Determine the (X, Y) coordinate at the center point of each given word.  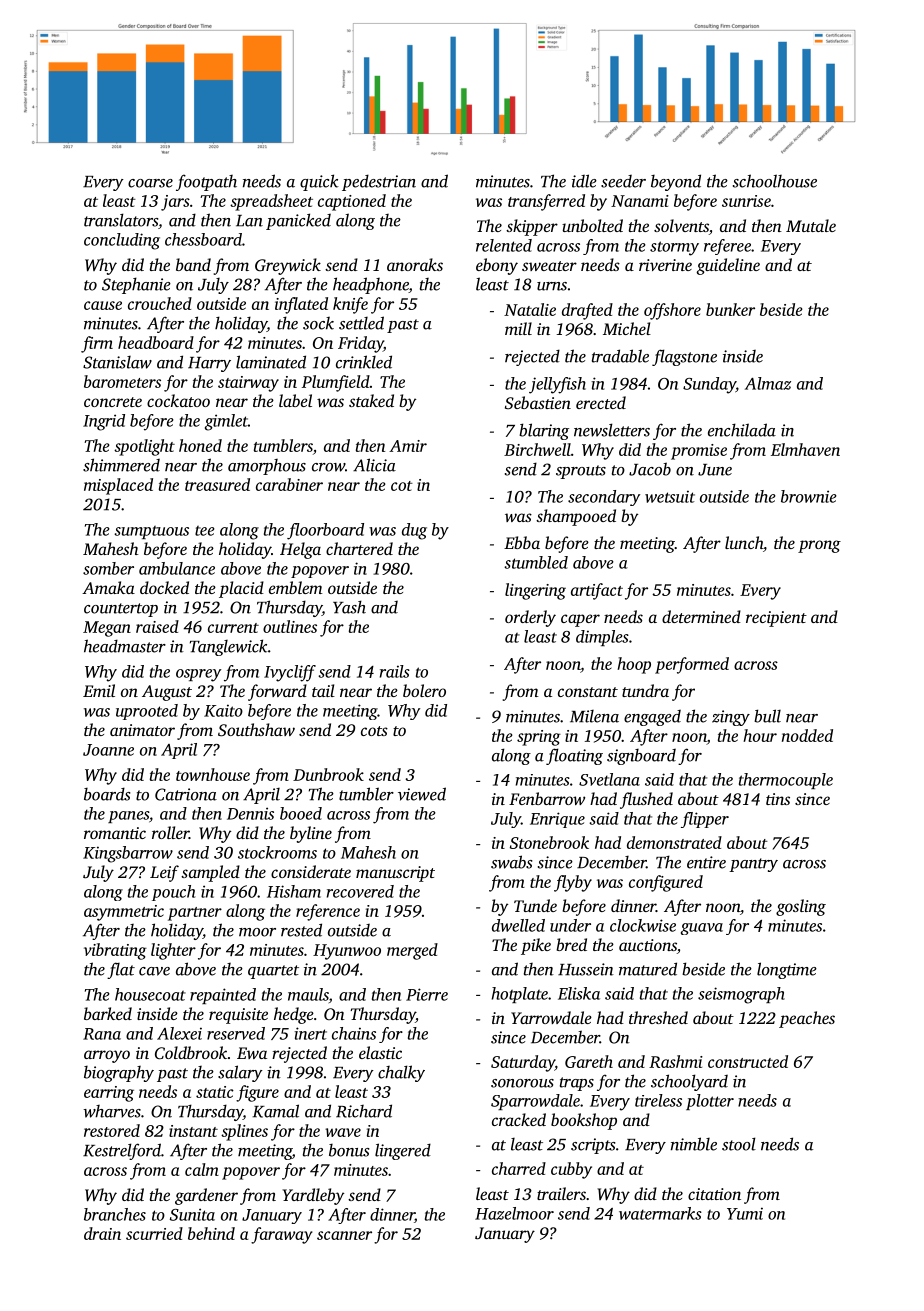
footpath (206, 182)
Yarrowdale (551, 1017)
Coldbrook (191, 1053)
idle (584, 181)
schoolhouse (775, 181)
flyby (573, 883)
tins (778, 799)
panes (128, 817)
